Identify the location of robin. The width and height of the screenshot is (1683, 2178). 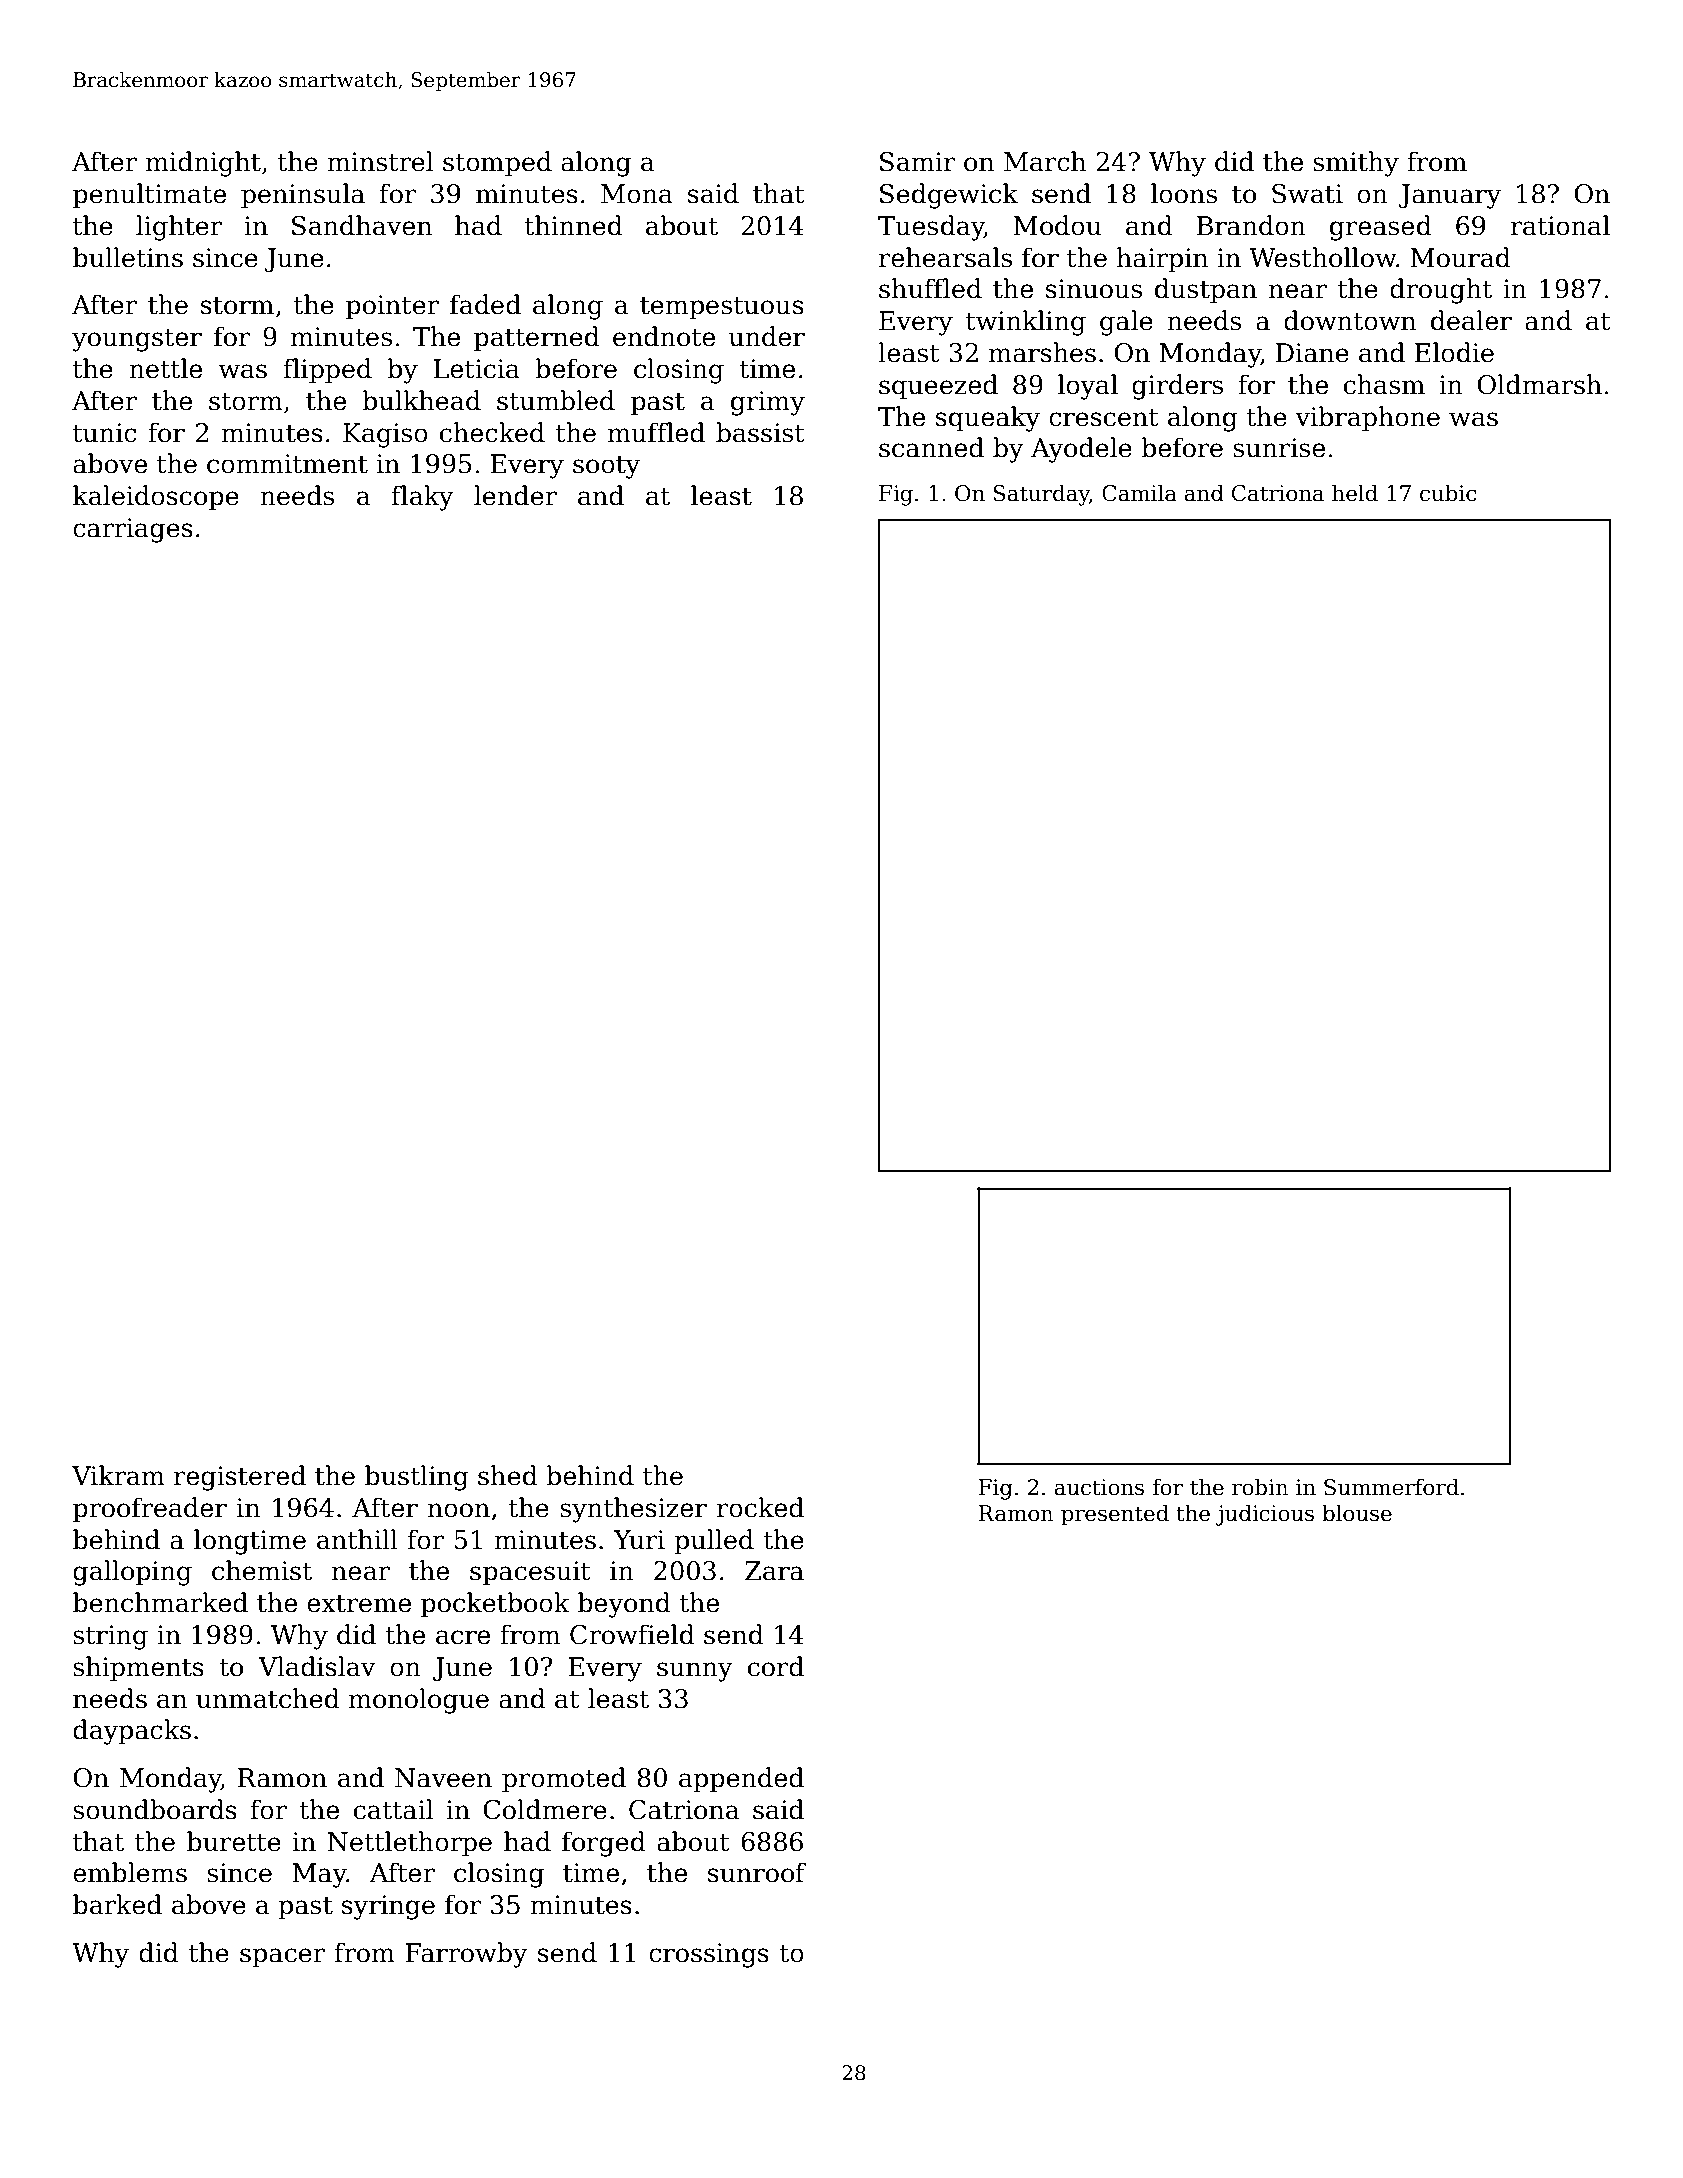
(1260, 1487).
